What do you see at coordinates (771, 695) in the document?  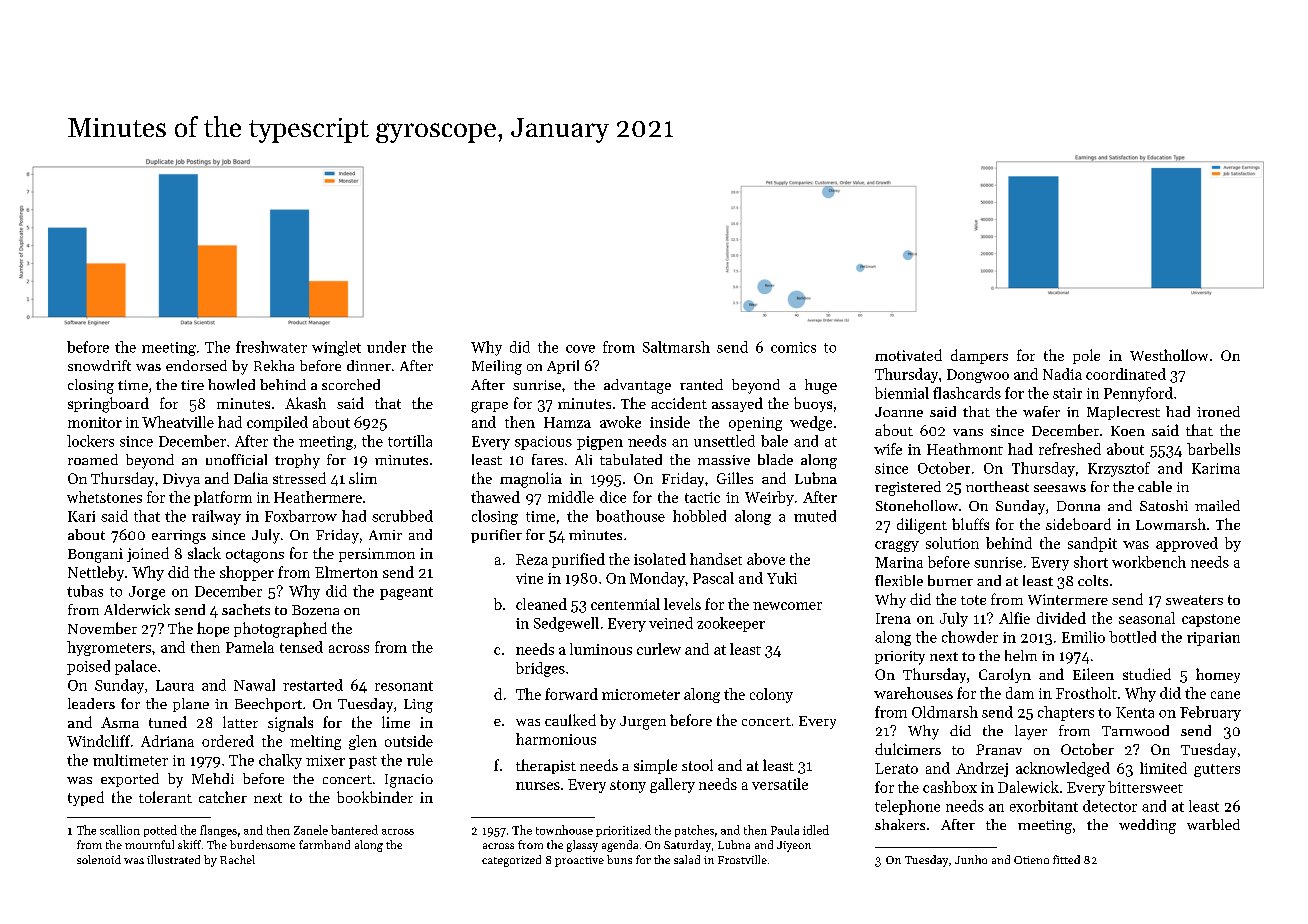 I see `colony` at bounding box center [771, 695].
